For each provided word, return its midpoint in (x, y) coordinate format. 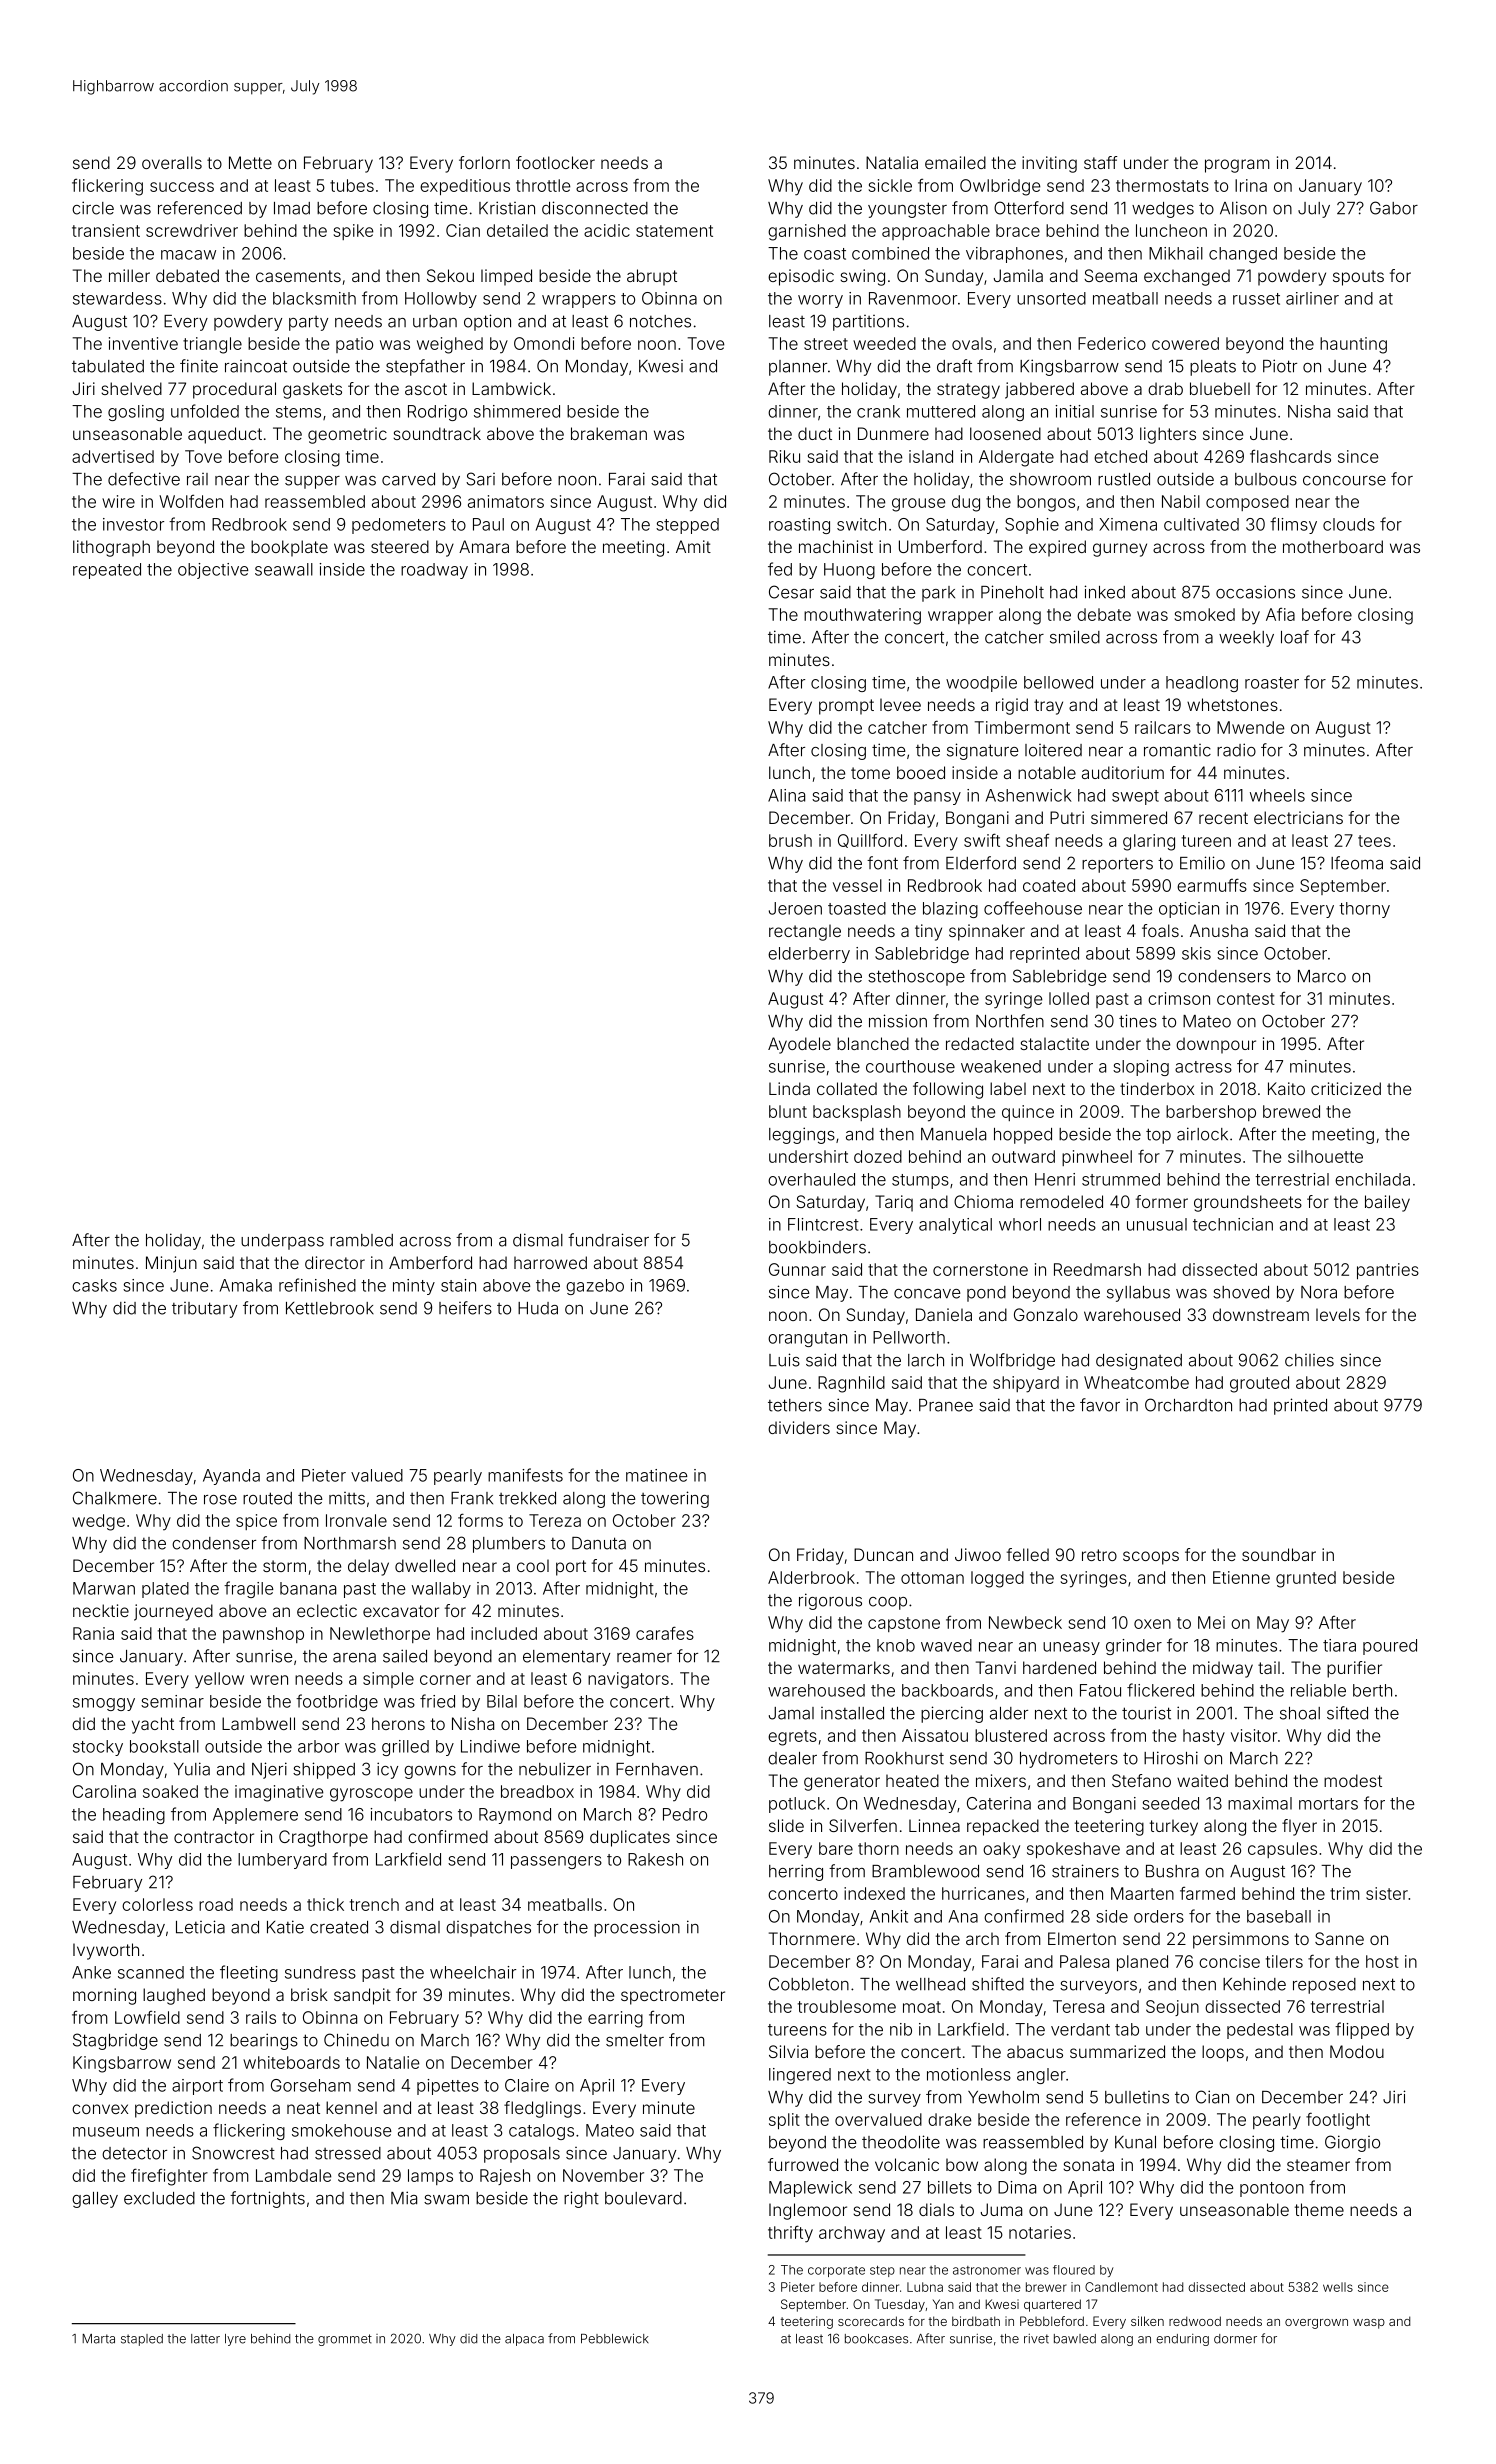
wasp (1369, 2324)
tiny (928, 932)
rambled (361, 1240)
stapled (142, 2340)
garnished (807, 232)
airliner (1312, 298)
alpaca (524, 2340)
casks (94, 1285)
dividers (799, 1427)
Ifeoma (1357, 863)
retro (1099, 1555)
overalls (172, 162)
